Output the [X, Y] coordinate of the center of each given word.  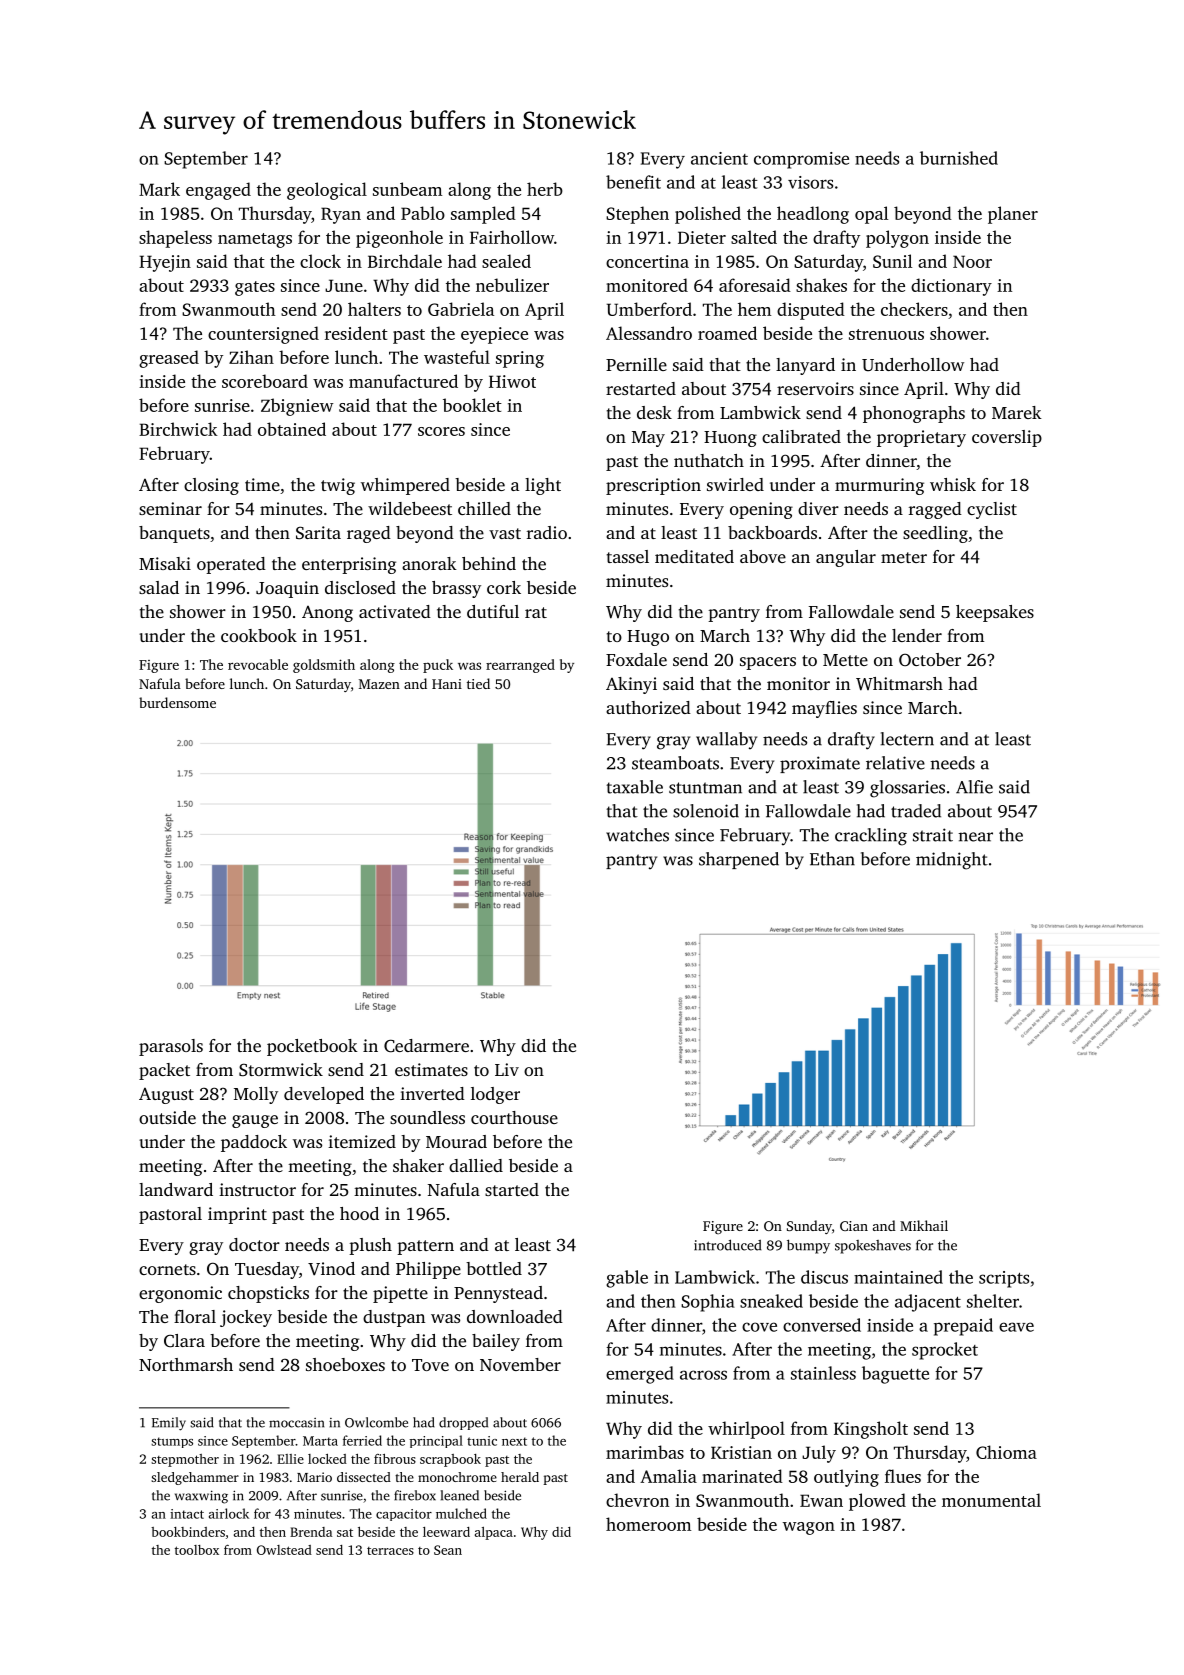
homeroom [648, 1524]
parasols [171, 1047]
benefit [633, 182]
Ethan [832, 859]
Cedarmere [426, 1046]
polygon [897, 239]
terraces [390, 1551]
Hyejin [165, 263]
